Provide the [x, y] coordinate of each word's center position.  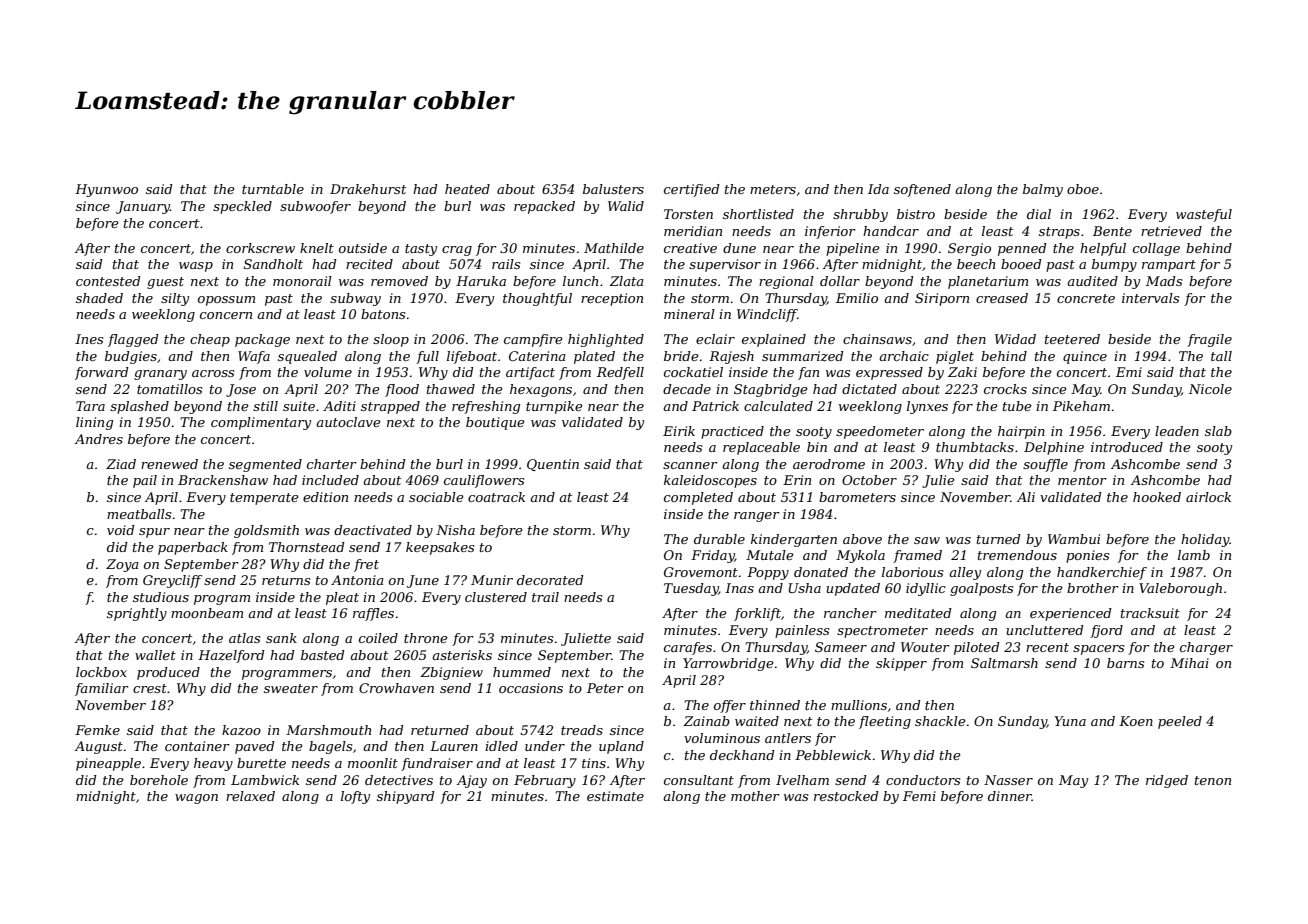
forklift [757, 614]
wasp [196, 267]
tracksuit [1150, 613]
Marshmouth [328, 730]
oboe [1083, 189]
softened [922, 190]
